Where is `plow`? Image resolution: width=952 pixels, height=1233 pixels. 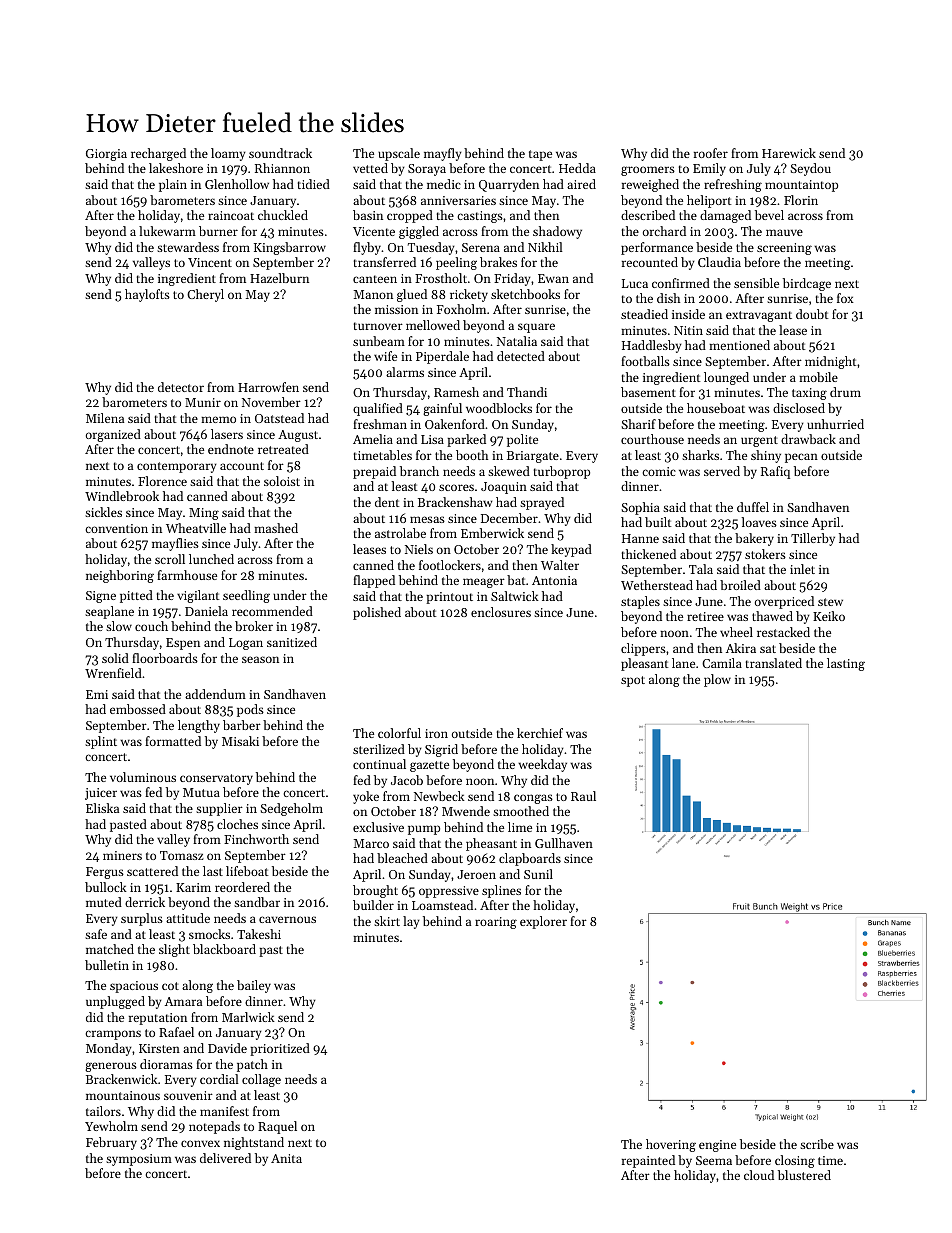
plow is located at coordinates (717, 680).
